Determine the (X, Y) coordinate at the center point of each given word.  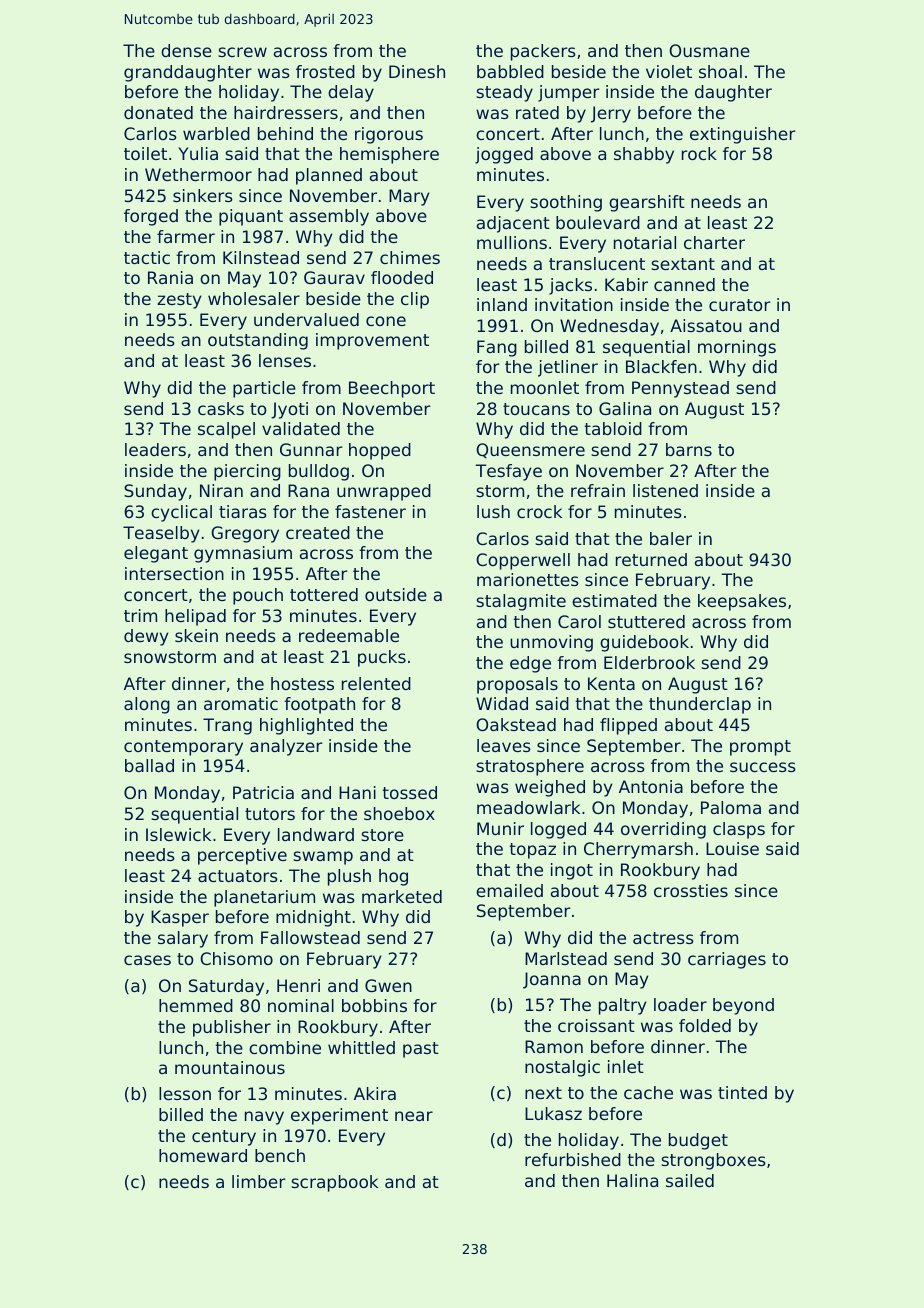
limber (259, 1181)
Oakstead (516, 724)
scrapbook (334, 1183)
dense (186, 50)
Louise (732, 848)
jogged (504, 155)
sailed (690, 1180)
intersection (174, 573)
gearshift (647, 203)
